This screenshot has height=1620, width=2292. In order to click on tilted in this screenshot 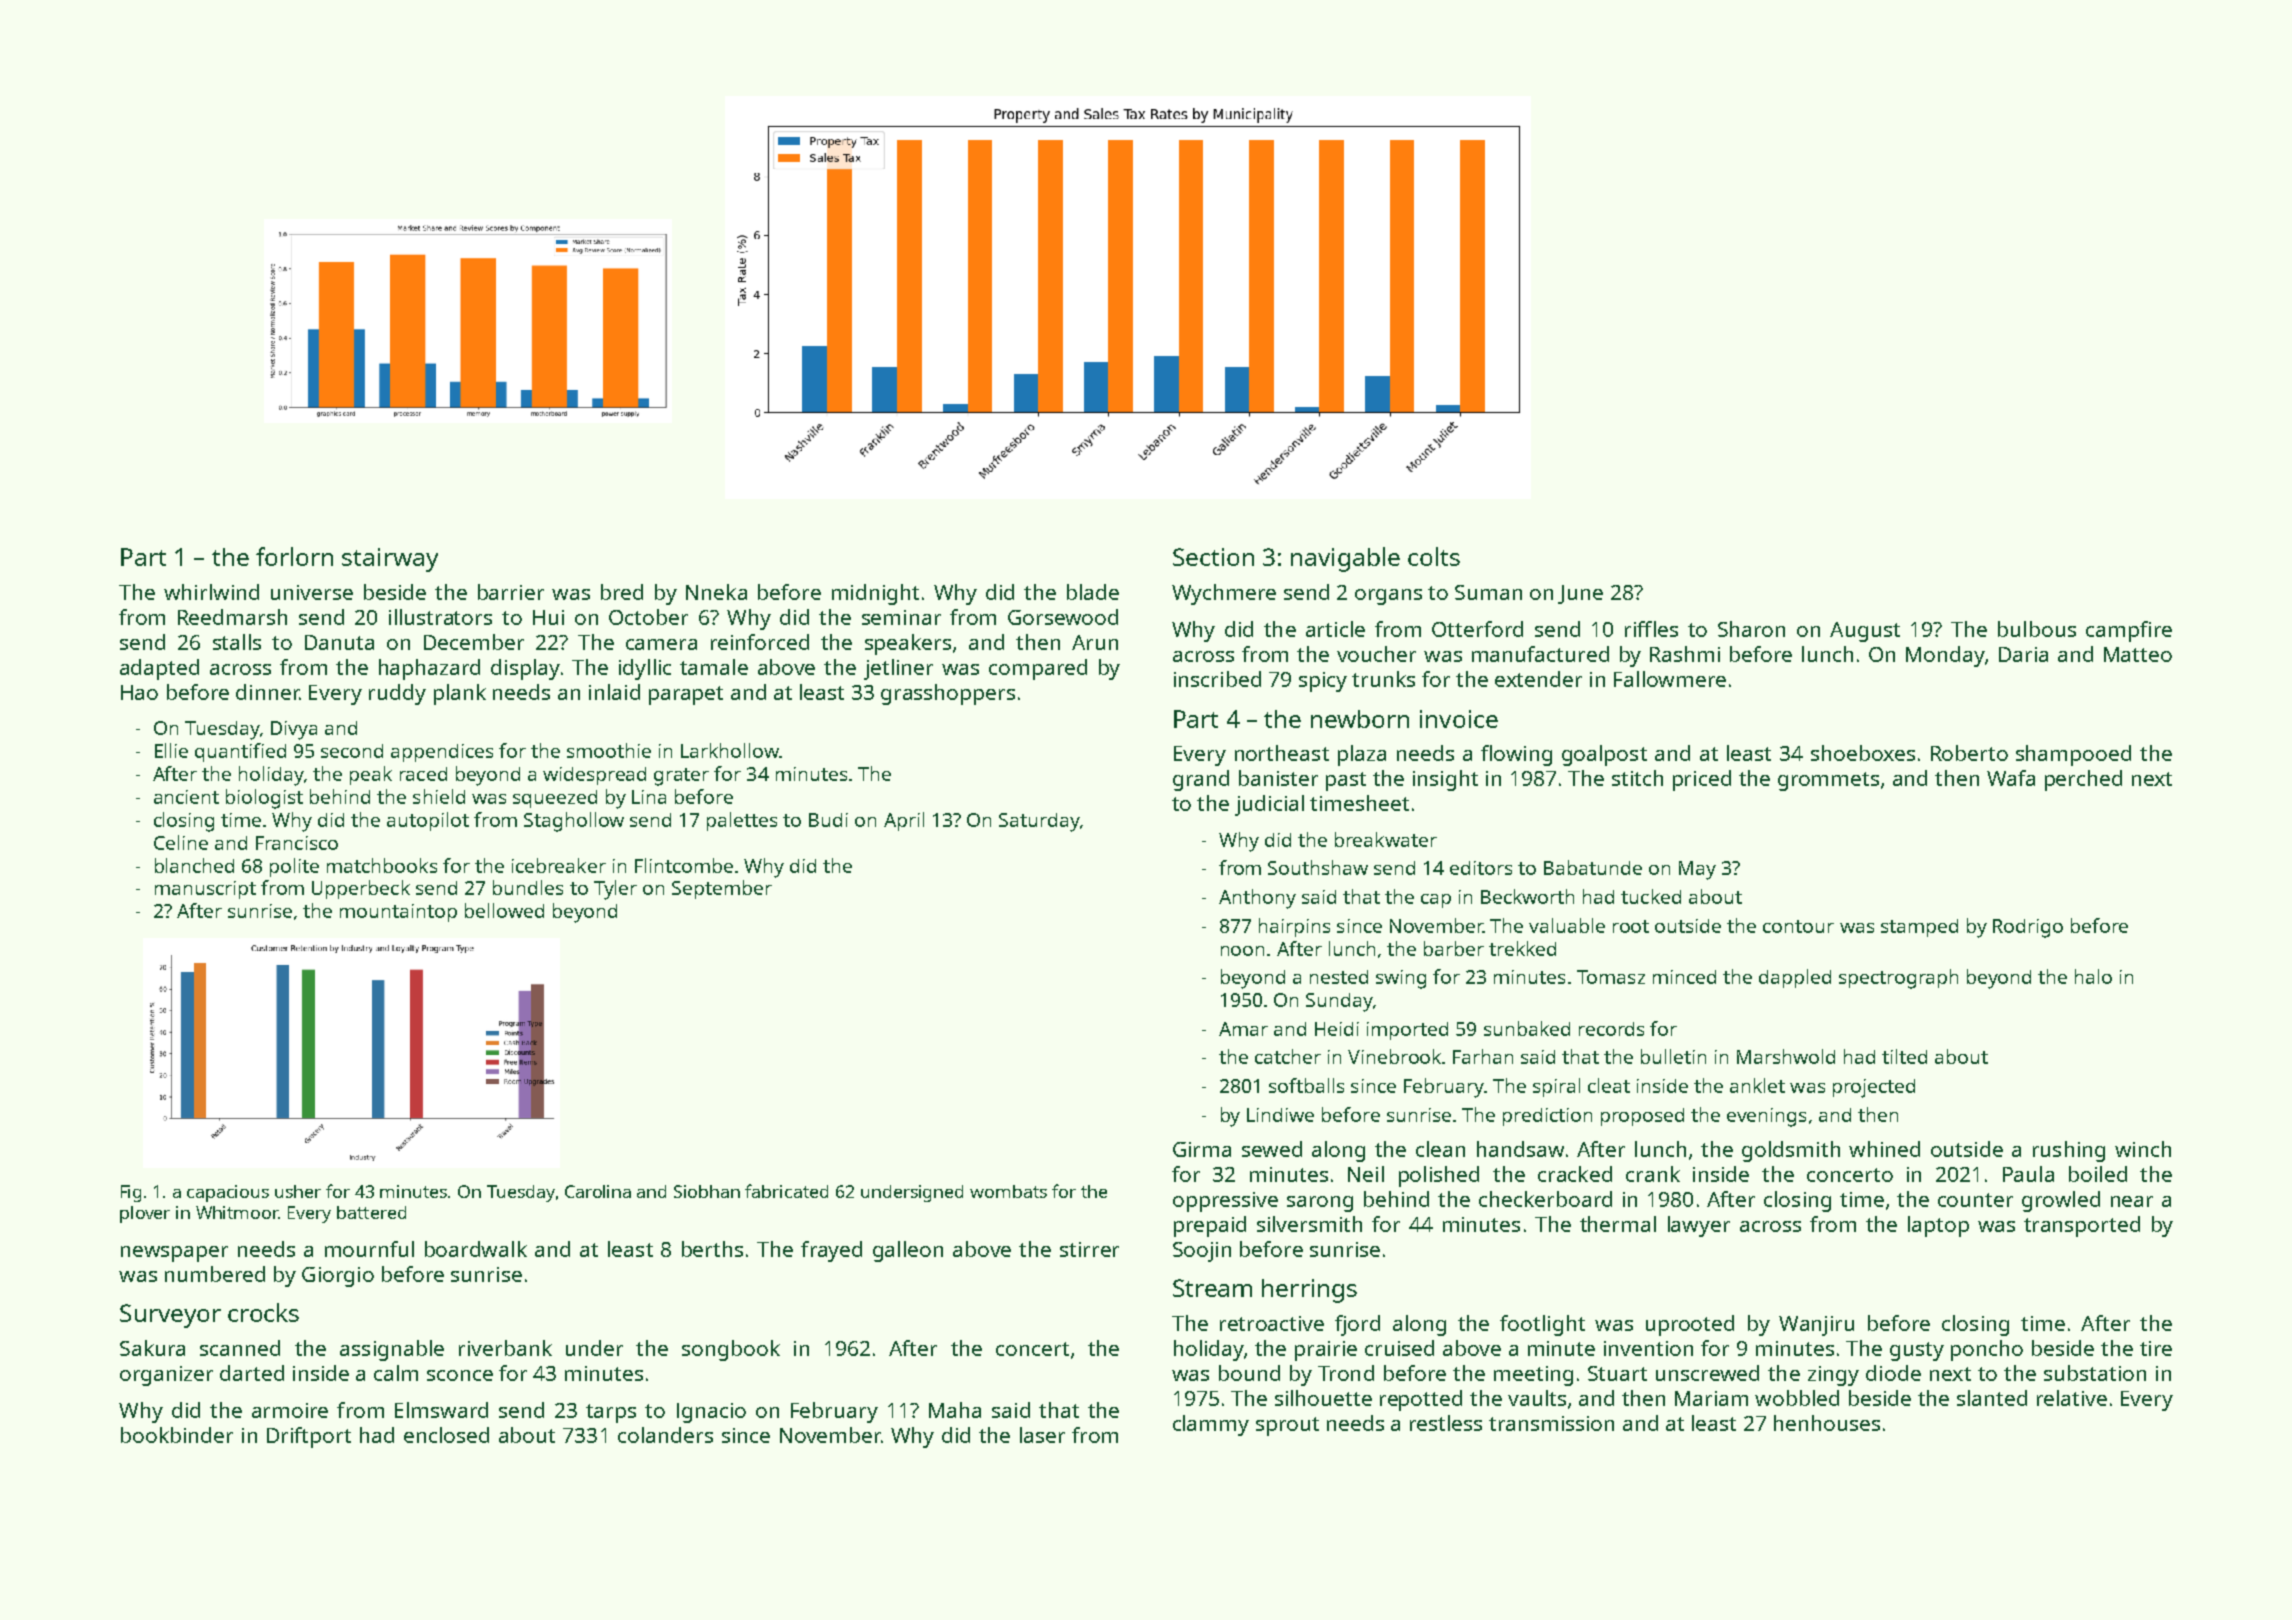, I will do `click(1904, 1056)`.
